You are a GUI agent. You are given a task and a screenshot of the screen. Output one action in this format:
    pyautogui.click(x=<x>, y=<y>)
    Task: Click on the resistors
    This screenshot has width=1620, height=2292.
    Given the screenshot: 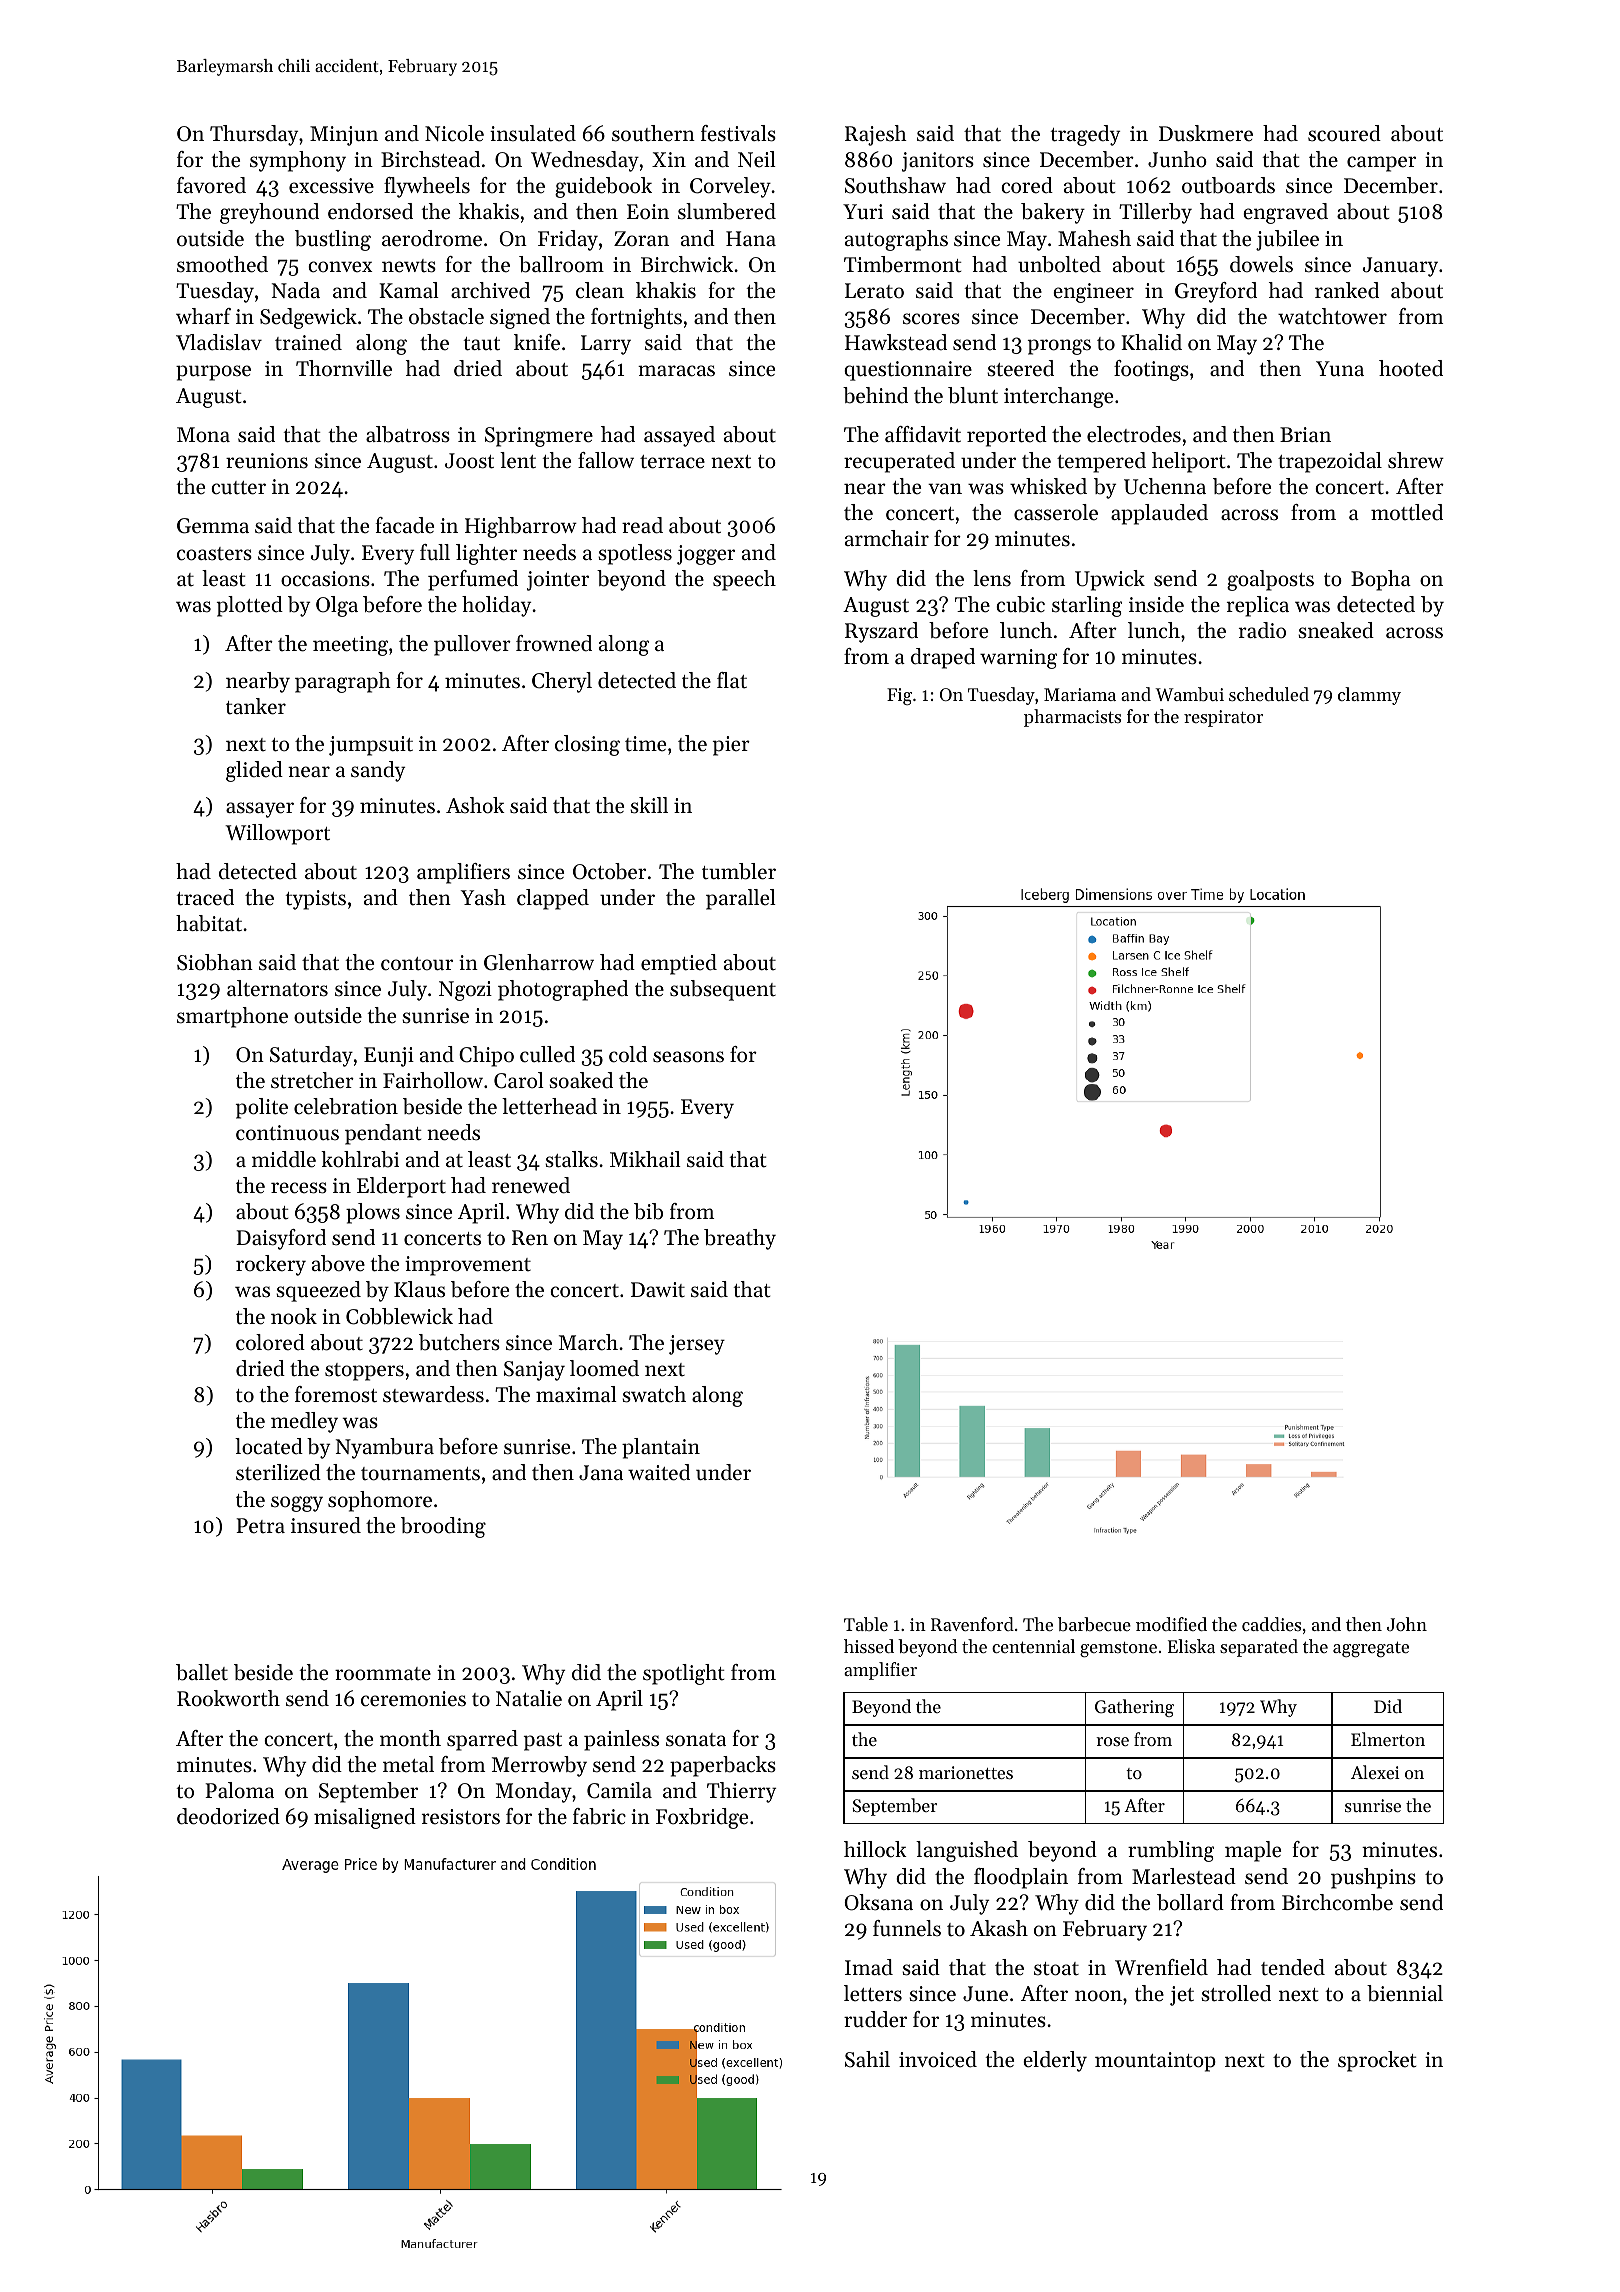 What is the action you would take?
    pyautogui.click(x=461, y=1817)
